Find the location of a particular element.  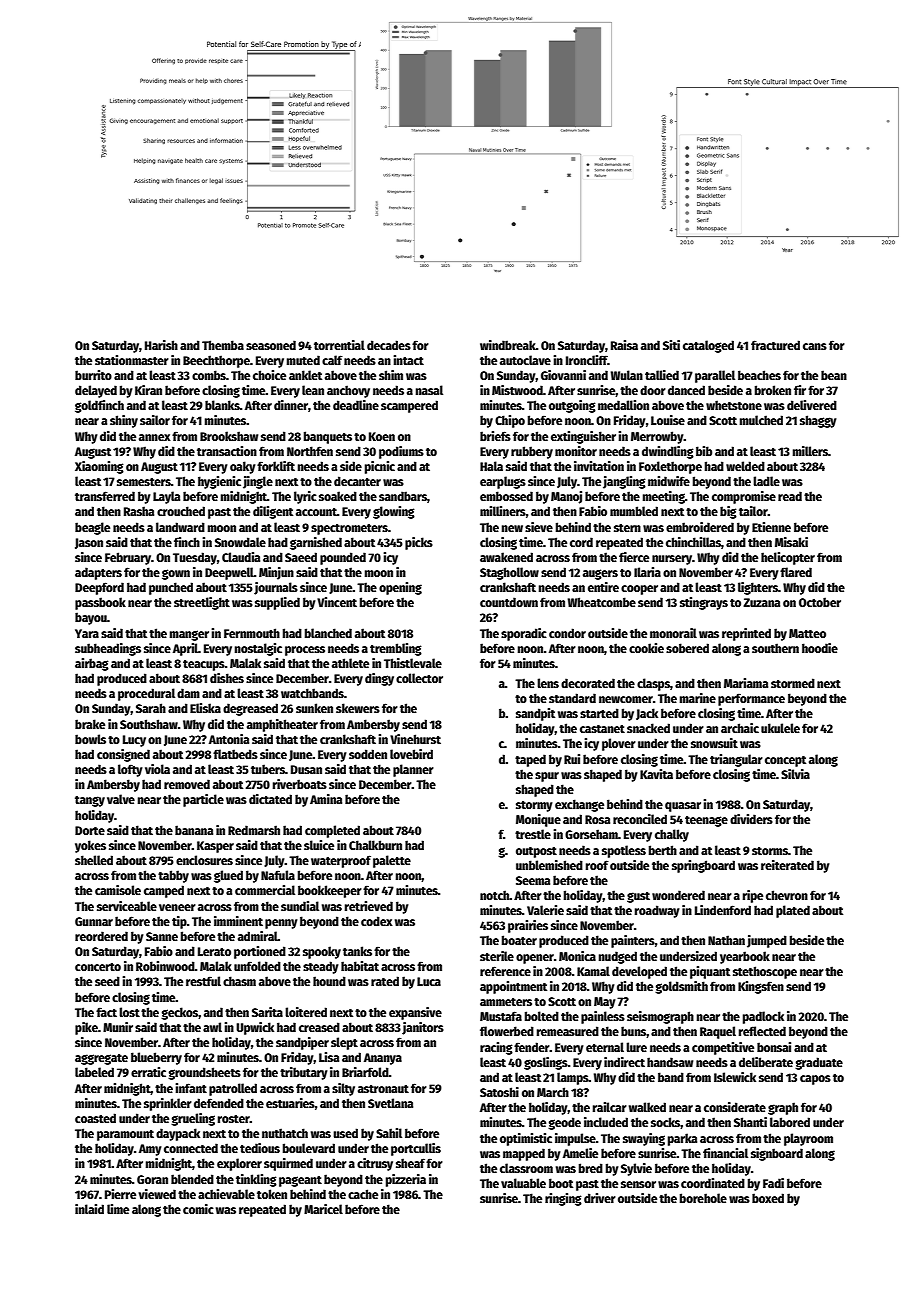

spur is located at coordinates (547, 777).
